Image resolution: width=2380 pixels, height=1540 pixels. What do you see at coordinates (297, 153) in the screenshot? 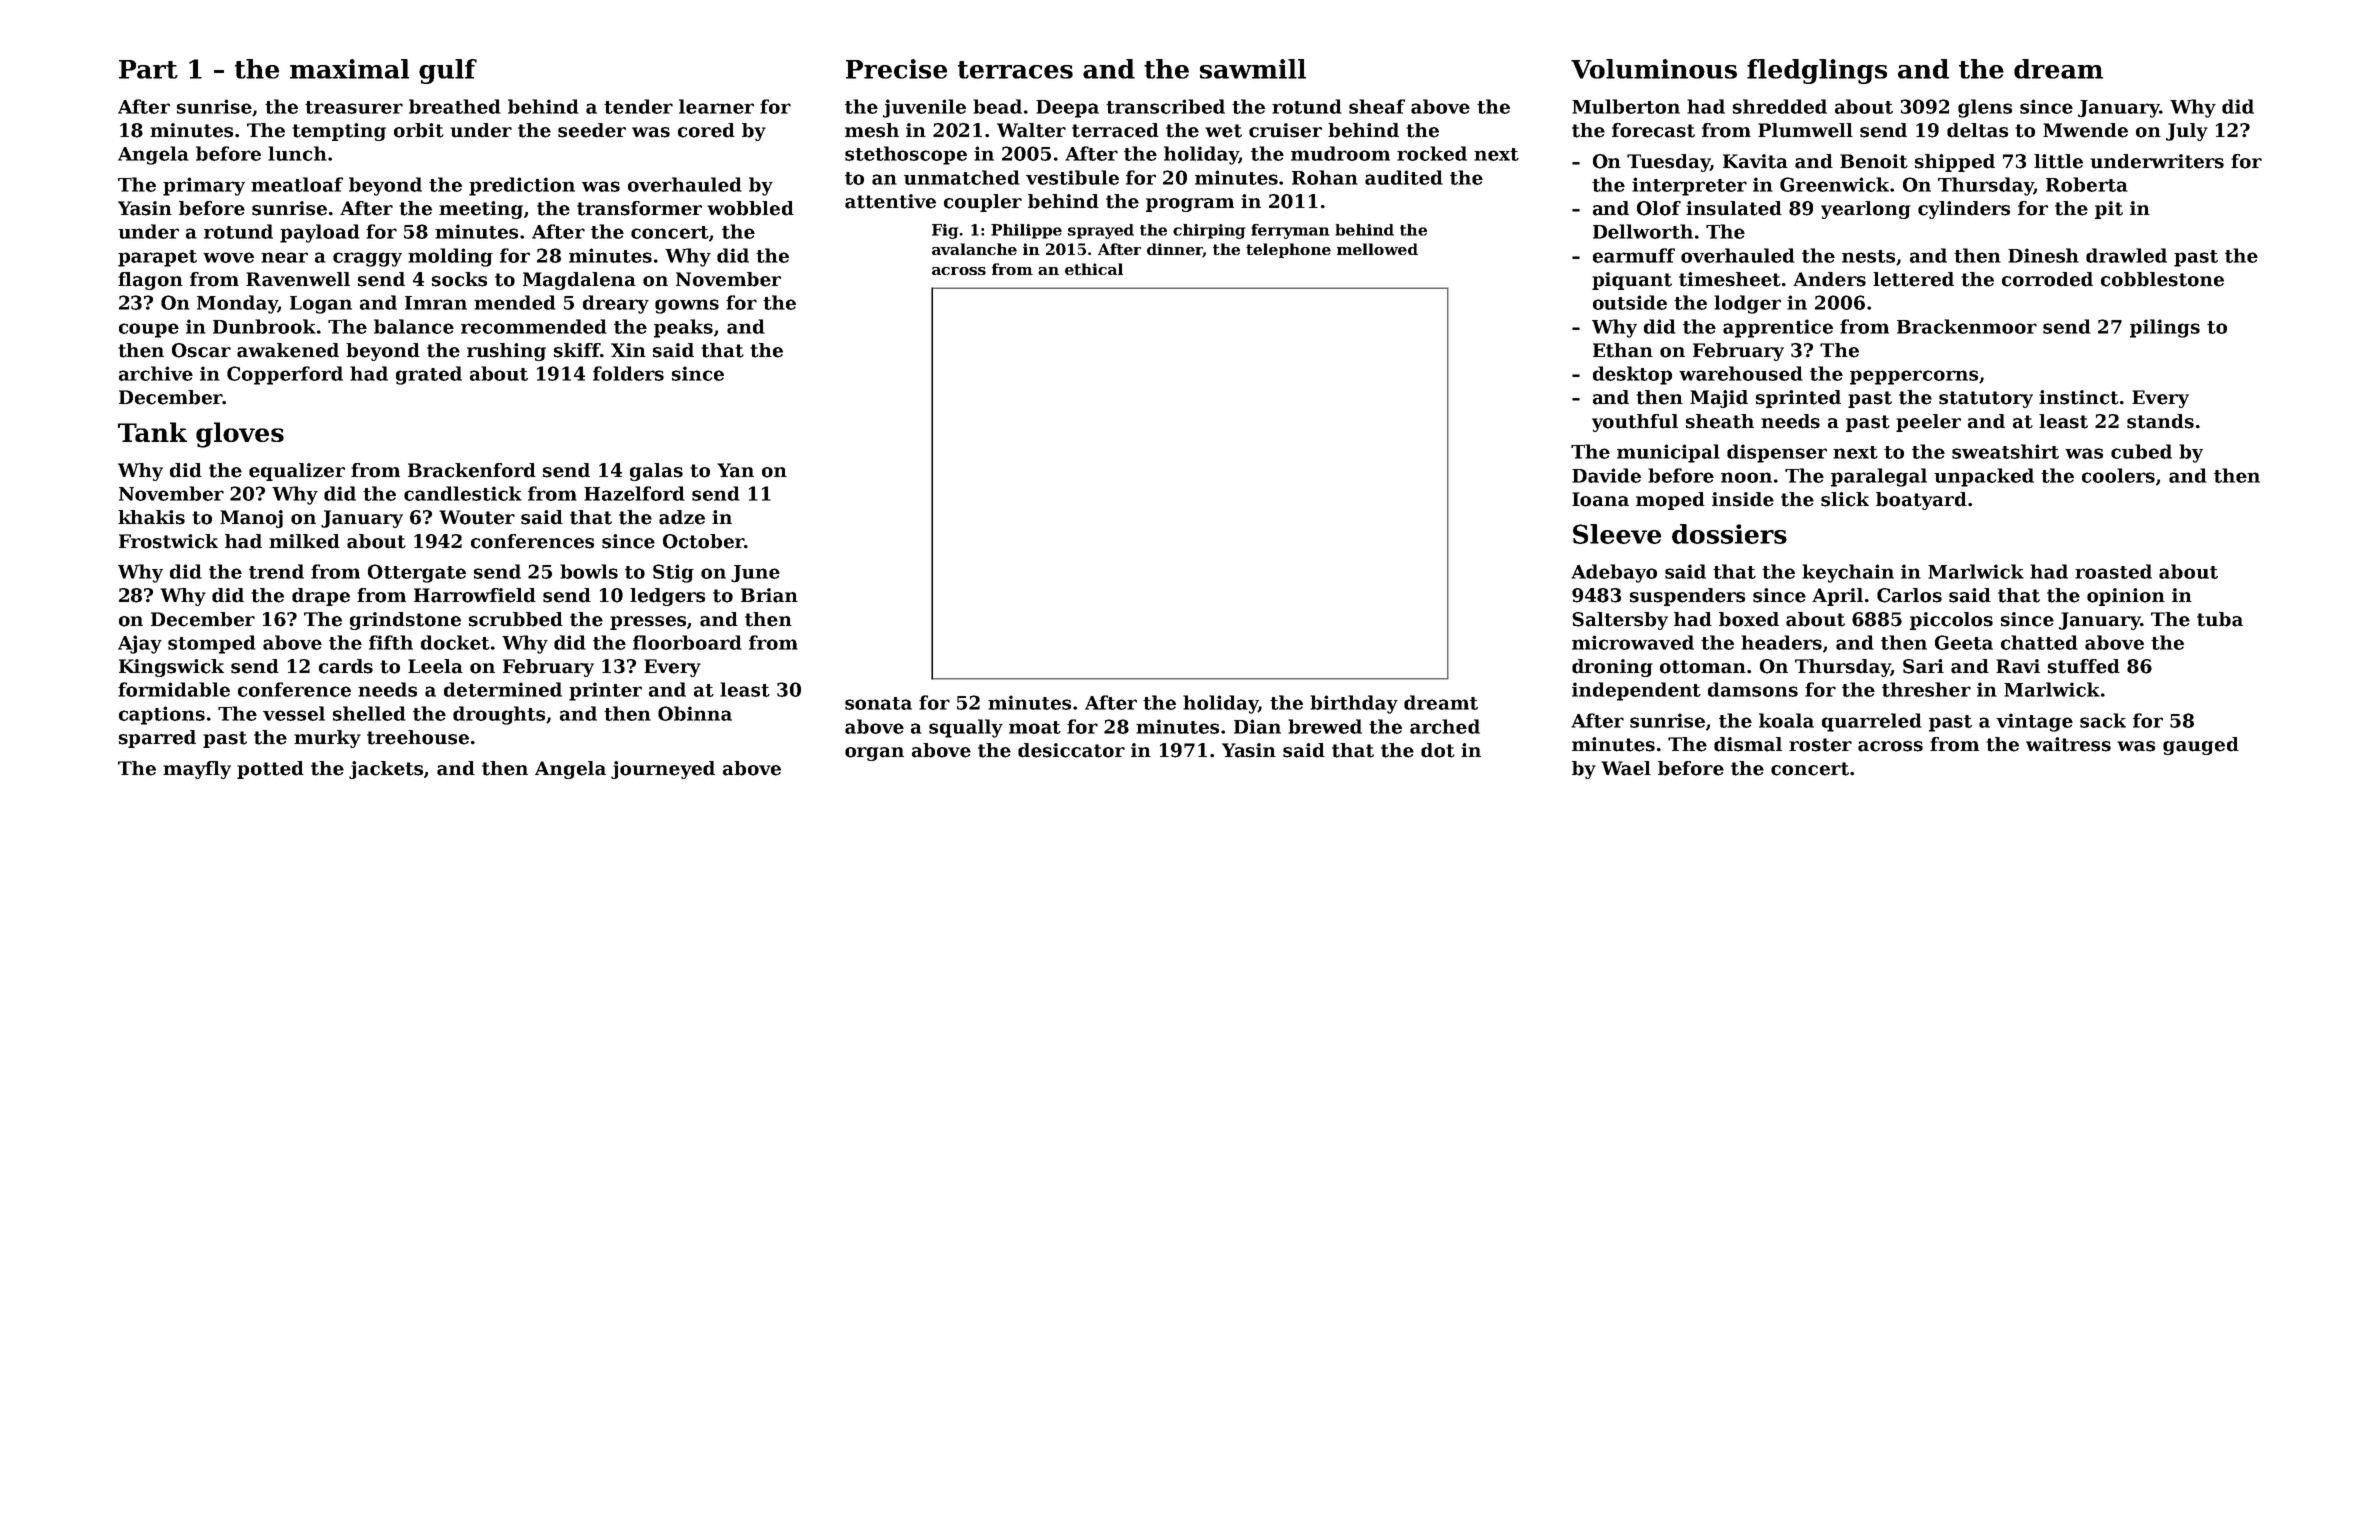
I see `lunch` at bounding box center [297, 153].
